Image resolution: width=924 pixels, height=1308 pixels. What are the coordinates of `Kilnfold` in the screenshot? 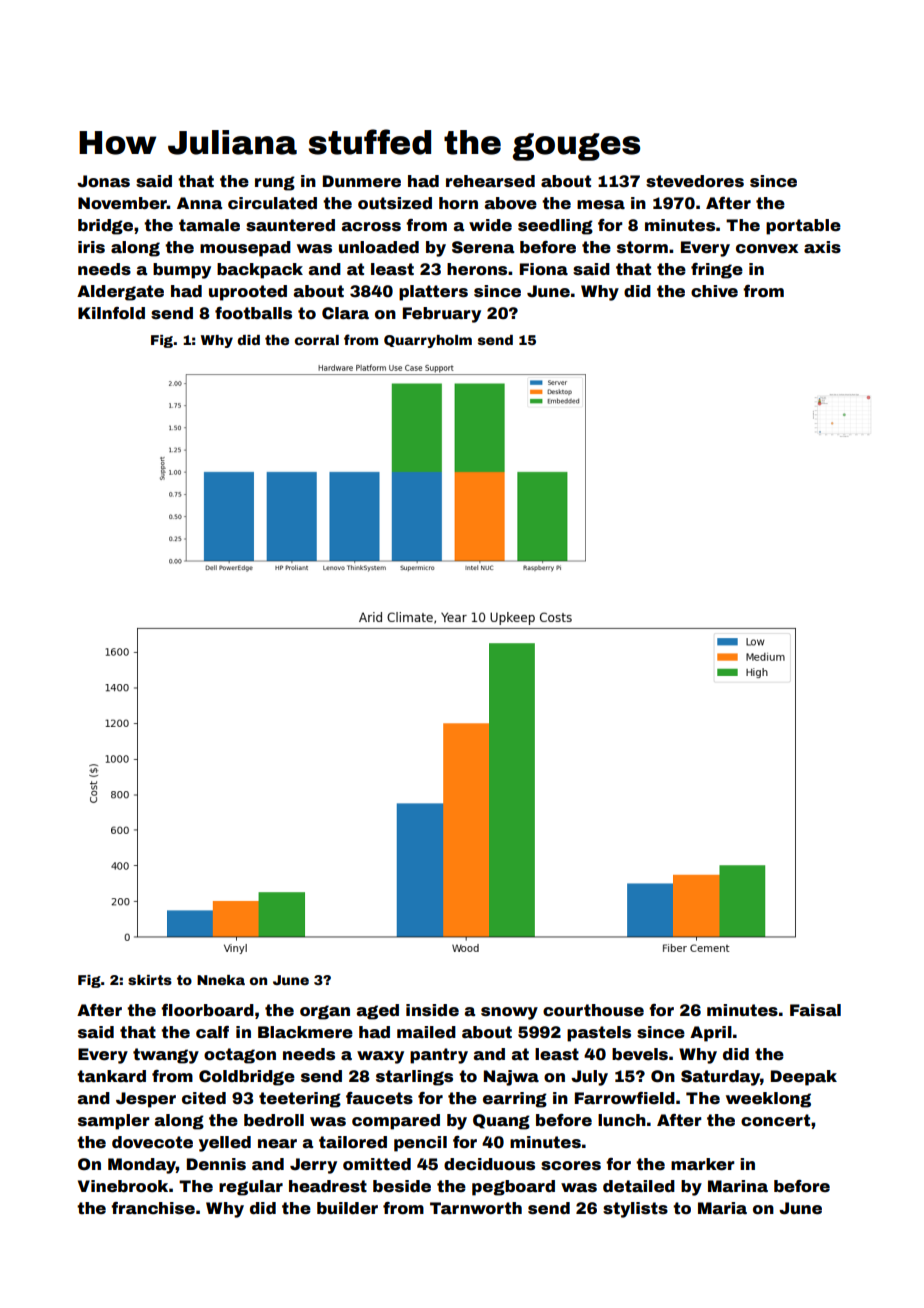 It's located at (111, 313).
